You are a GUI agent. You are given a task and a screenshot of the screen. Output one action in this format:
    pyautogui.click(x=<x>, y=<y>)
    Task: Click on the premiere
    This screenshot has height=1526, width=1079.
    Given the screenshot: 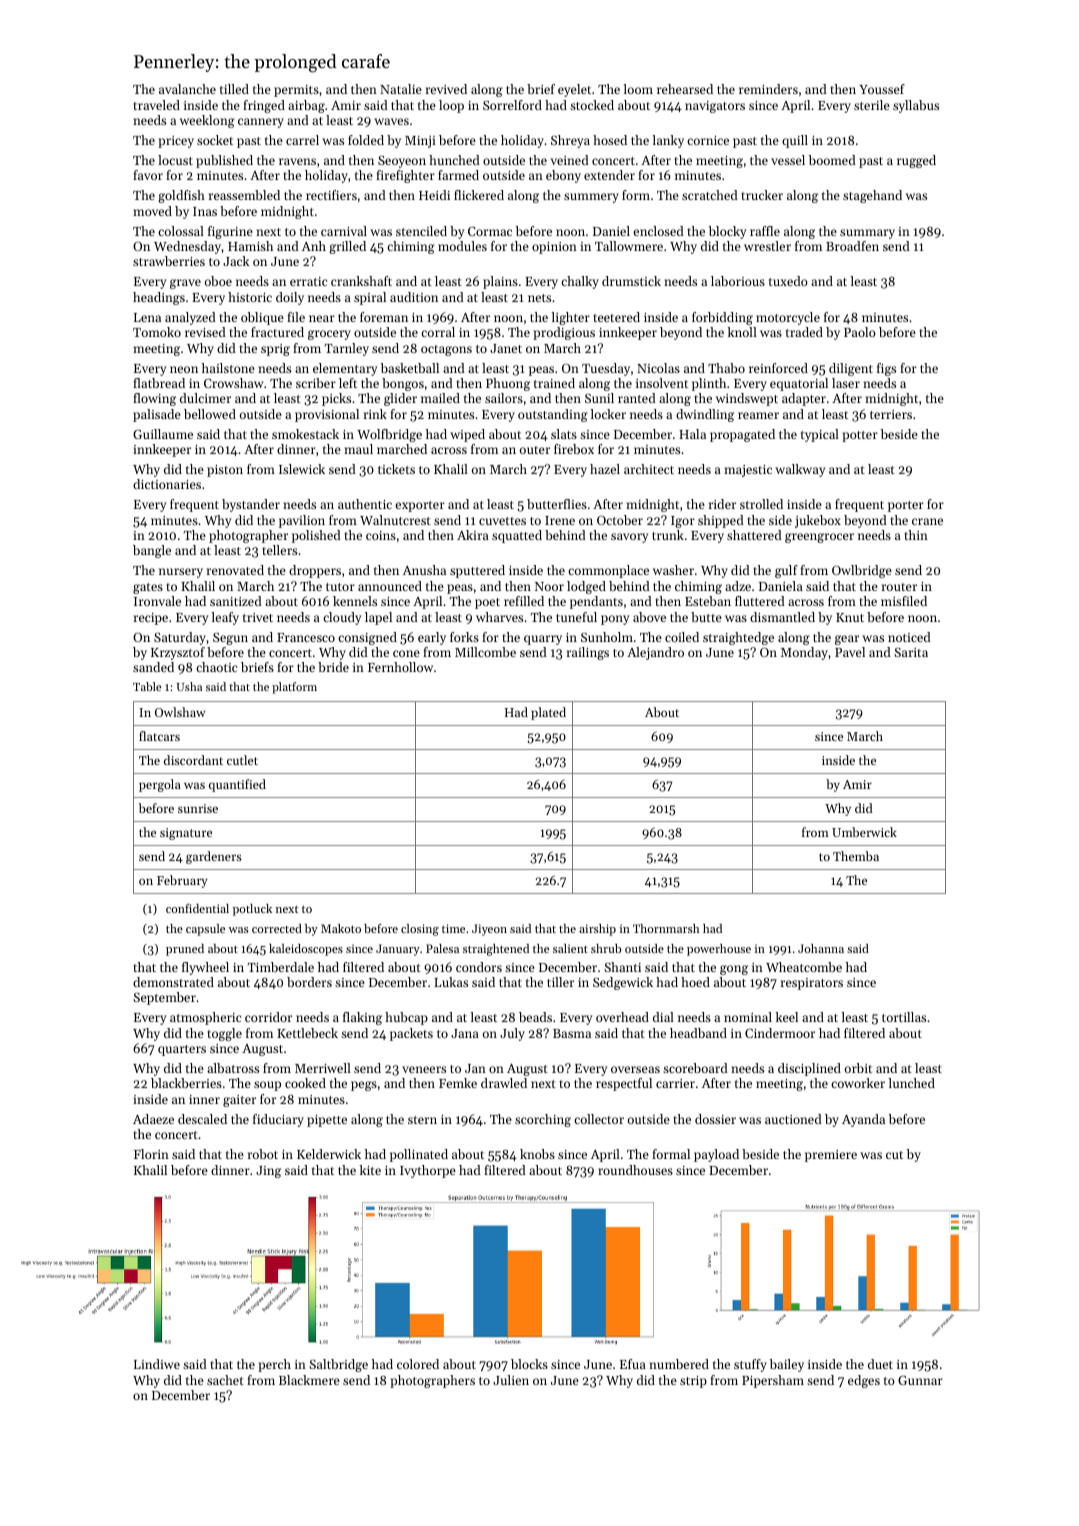 What is the action you would take?
    pyautogui.click(x=831, y=1156)
